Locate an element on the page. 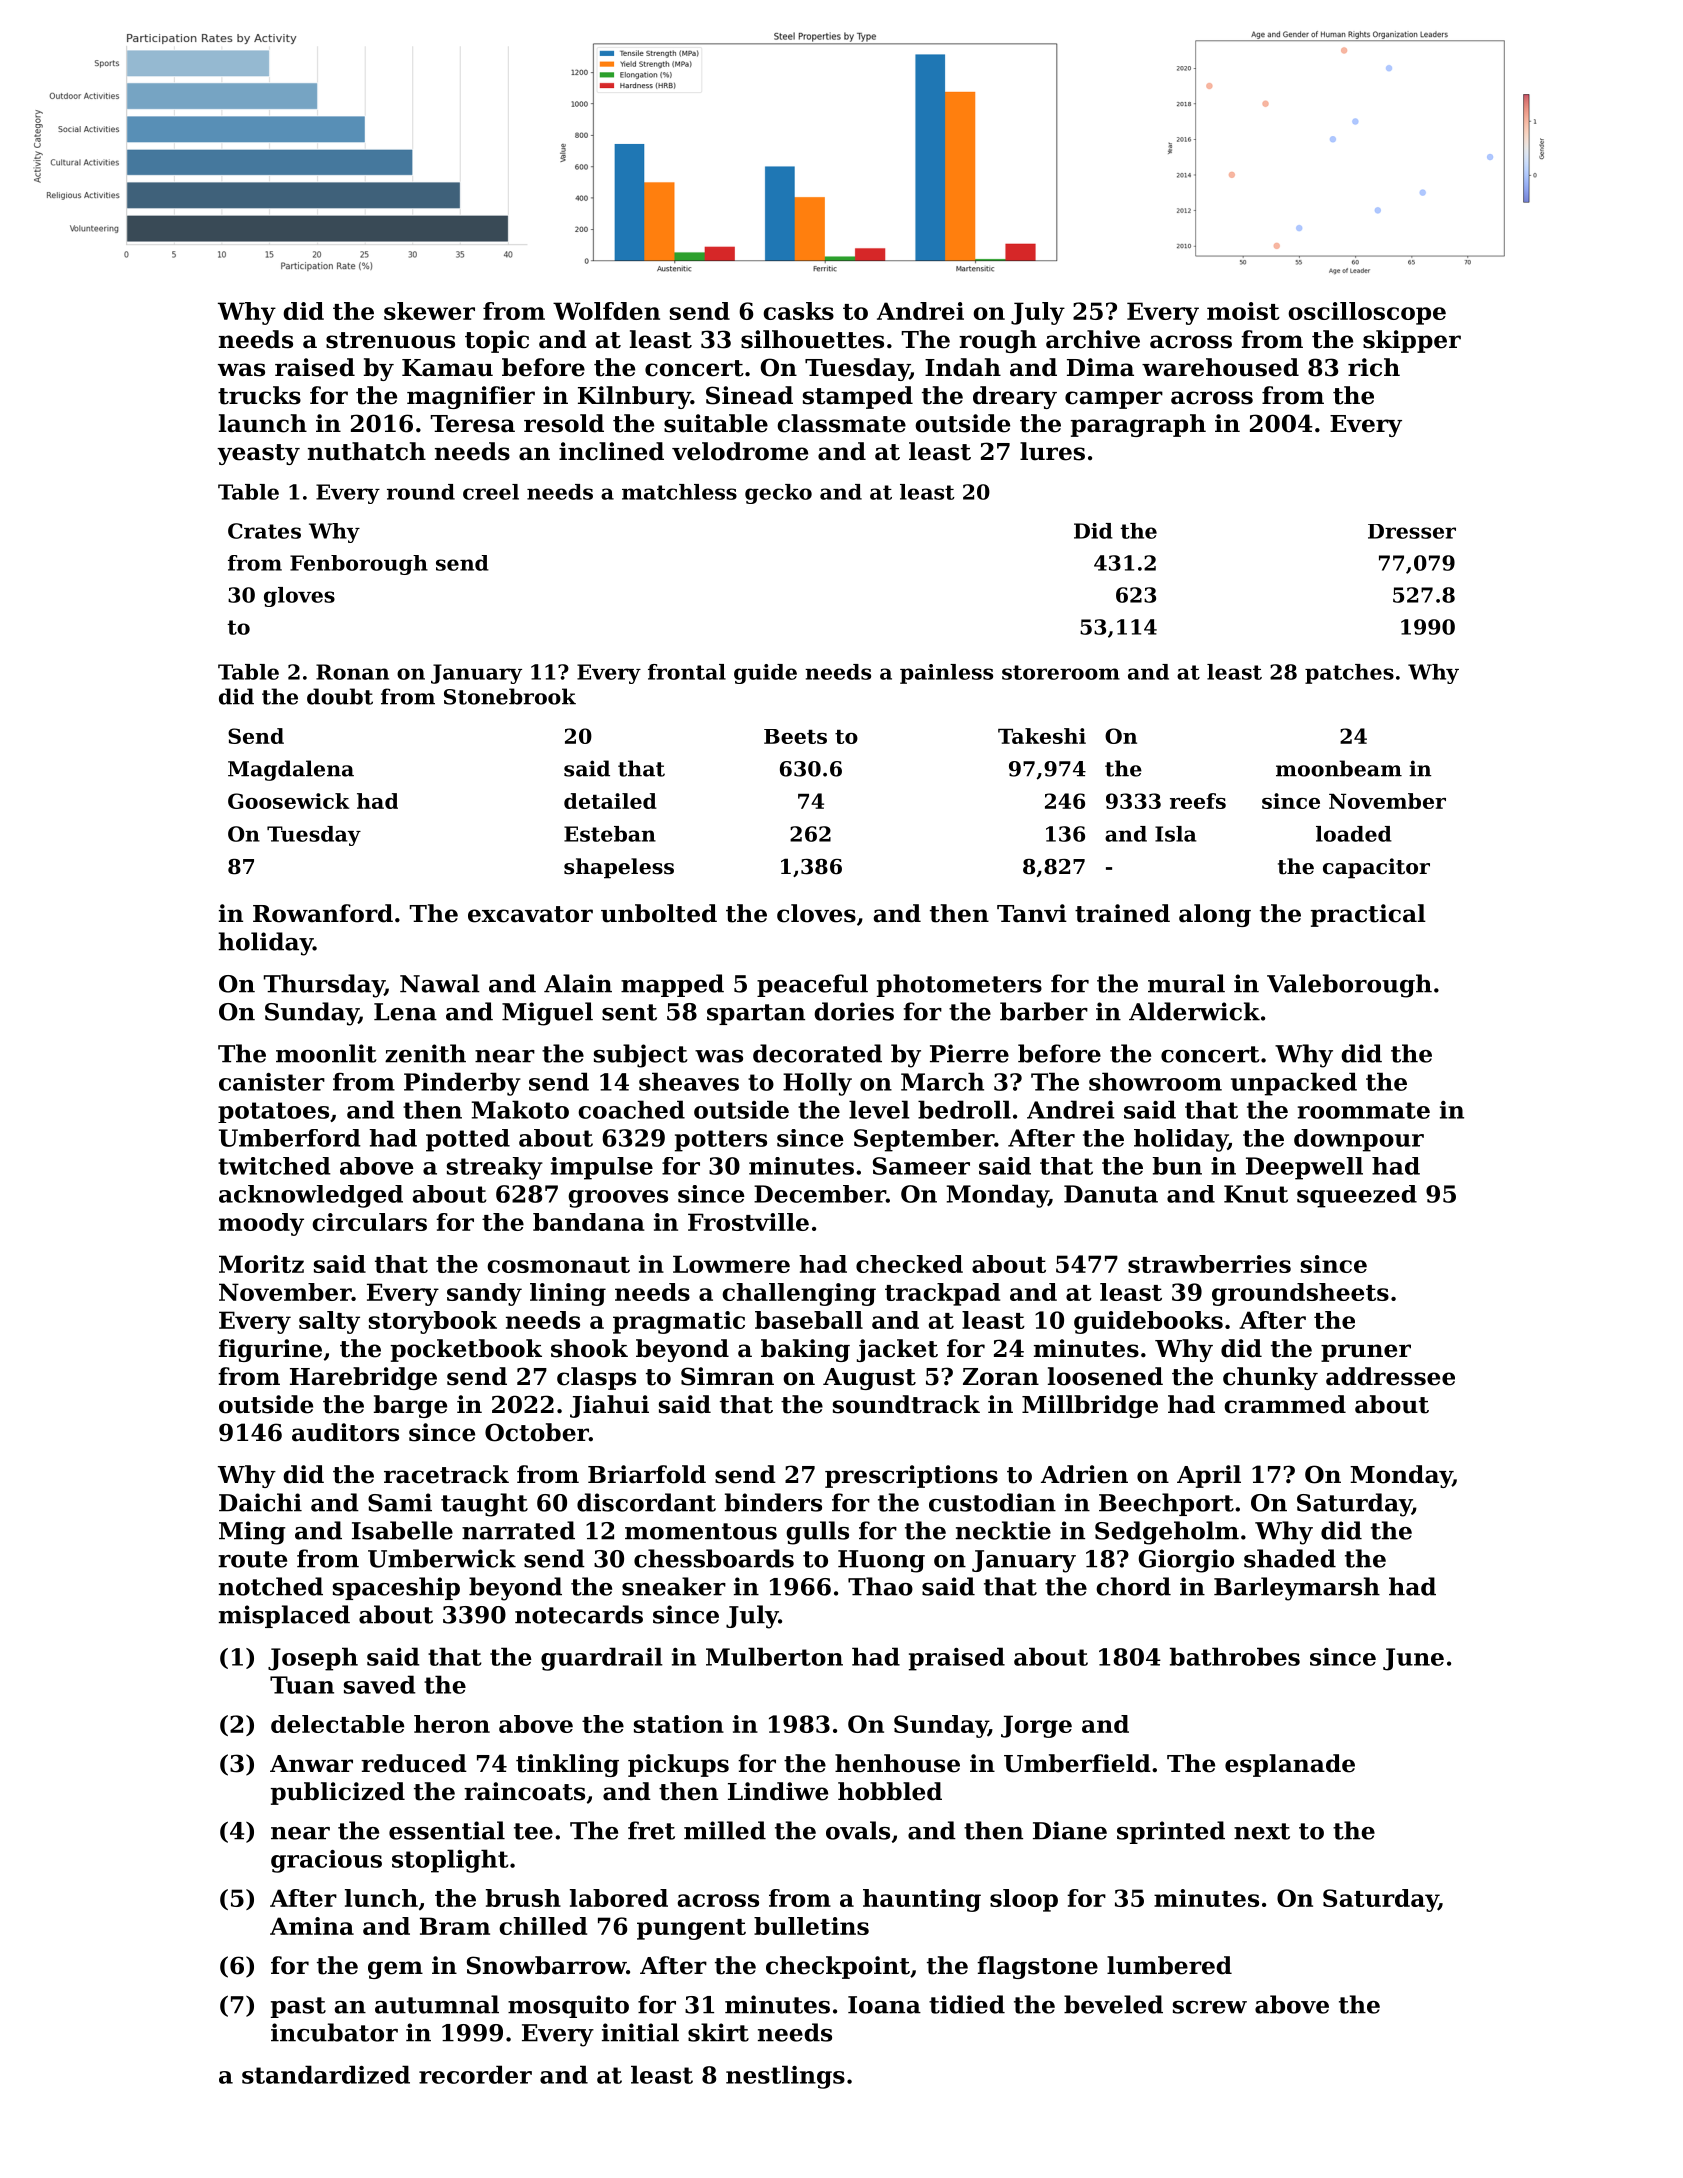  cloves is located at coordinates (816, 913).
